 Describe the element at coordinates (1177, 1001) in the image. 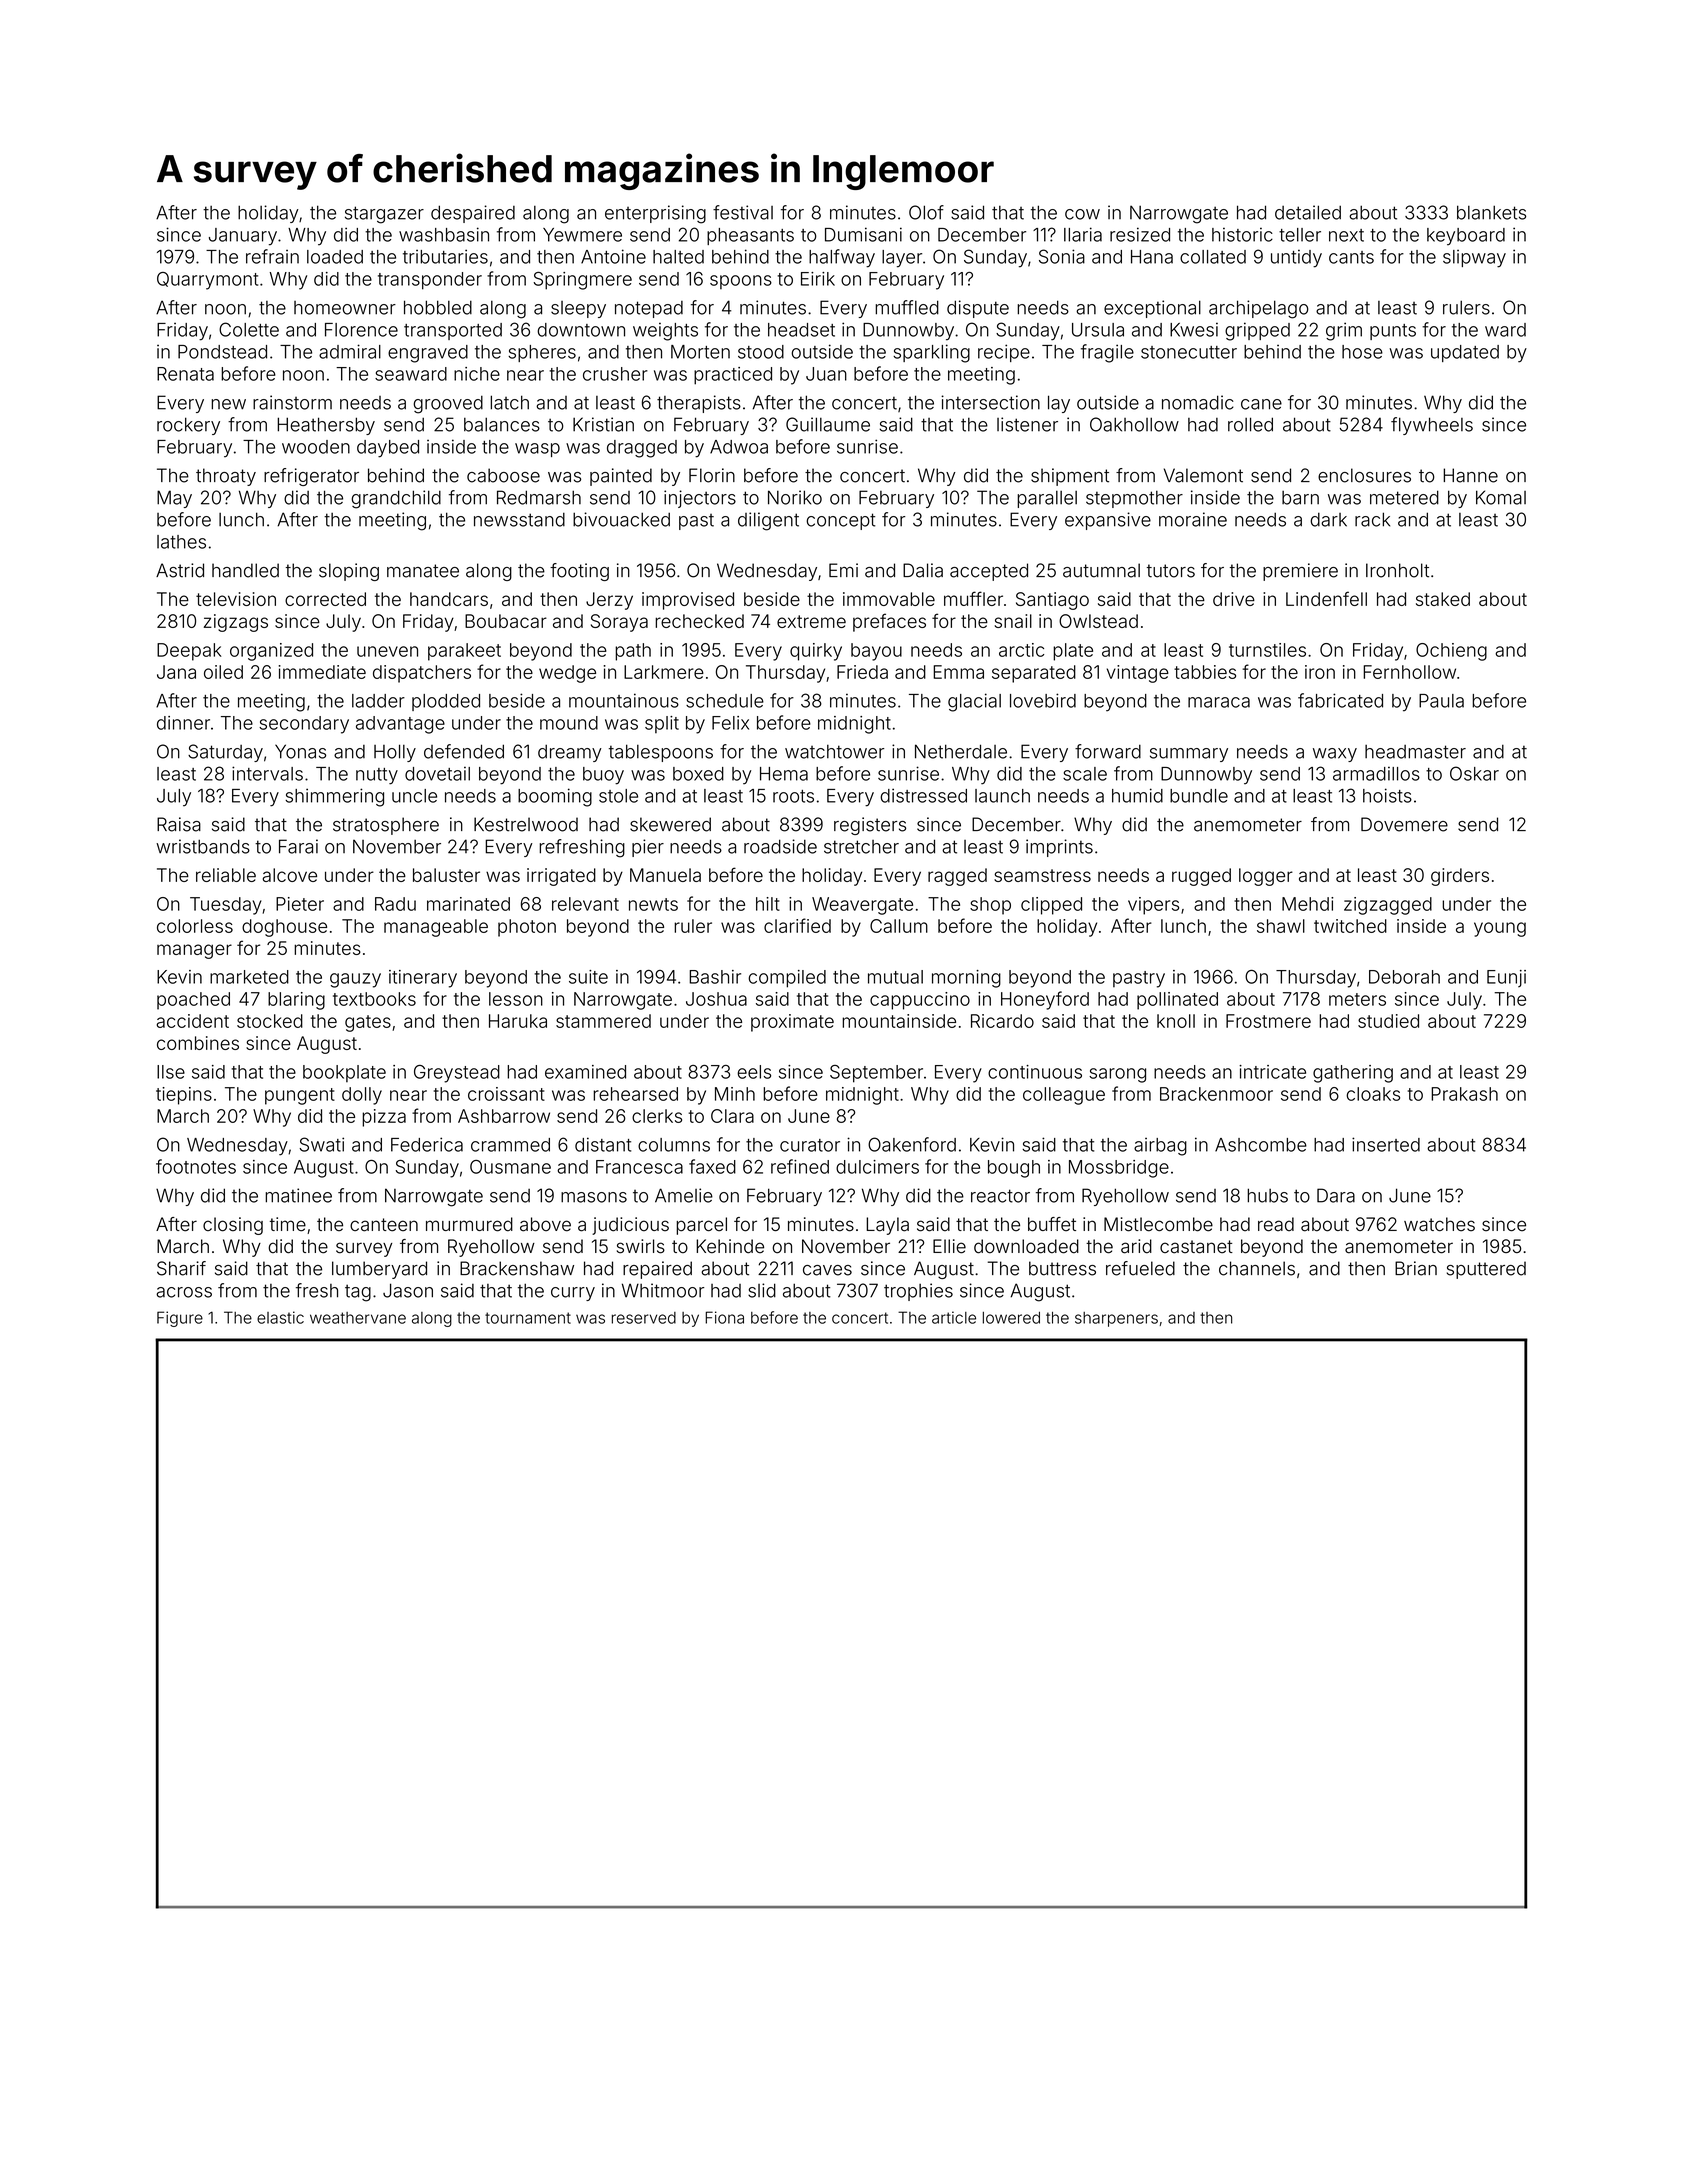

I see `pollinated` at that location.
